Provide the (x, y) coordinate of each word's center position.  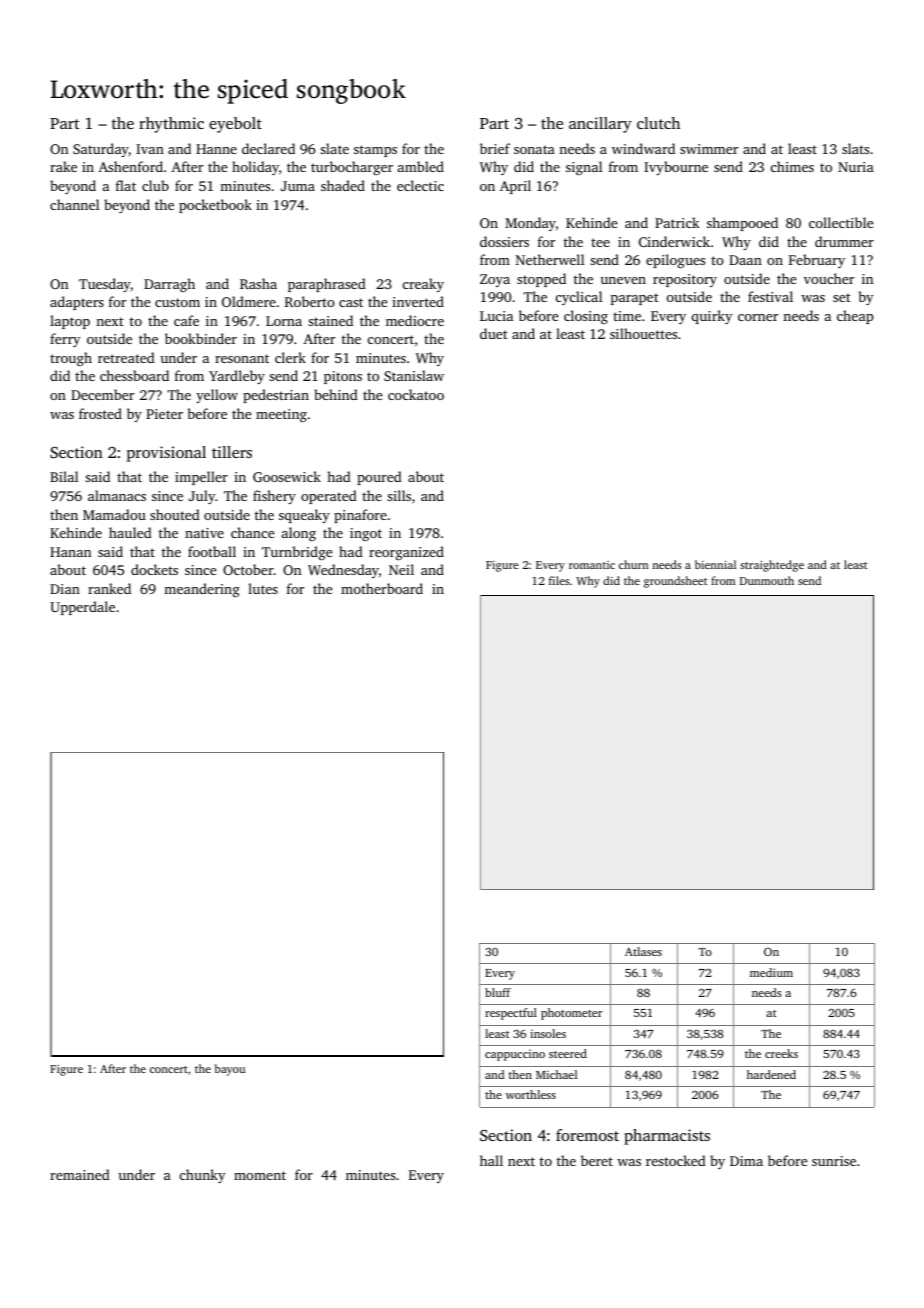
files (559, 580)
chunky (203, 1176)
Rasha (258, 283)
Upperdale (82, 608)
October (248, 569)
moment (260, 1175)
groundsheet (675, 582)
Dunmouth (767, 580)
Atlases (643, 951)
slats (855, 148)
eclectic (420, 185)
